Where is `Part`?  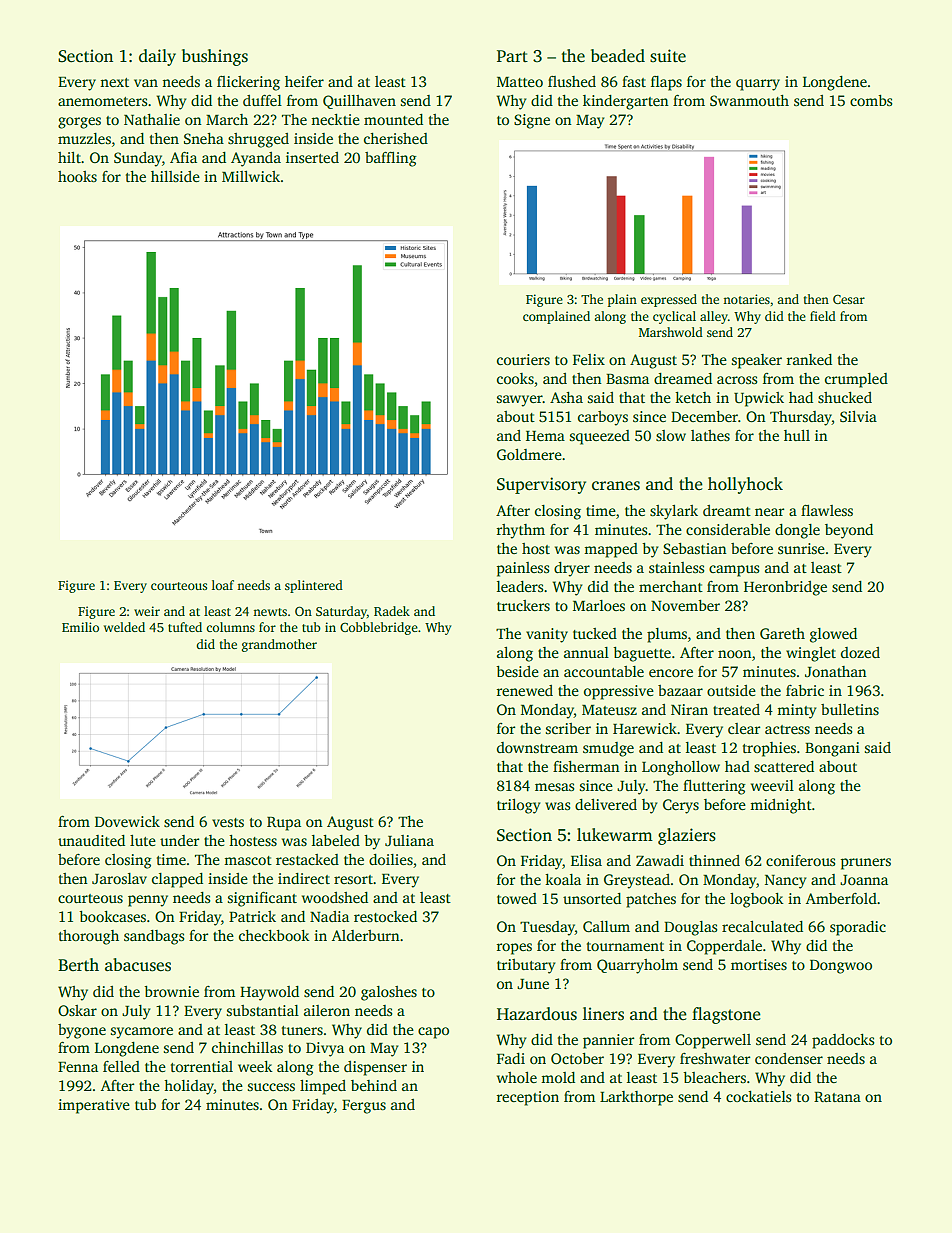
Part is located at coordinates (512, 56).
